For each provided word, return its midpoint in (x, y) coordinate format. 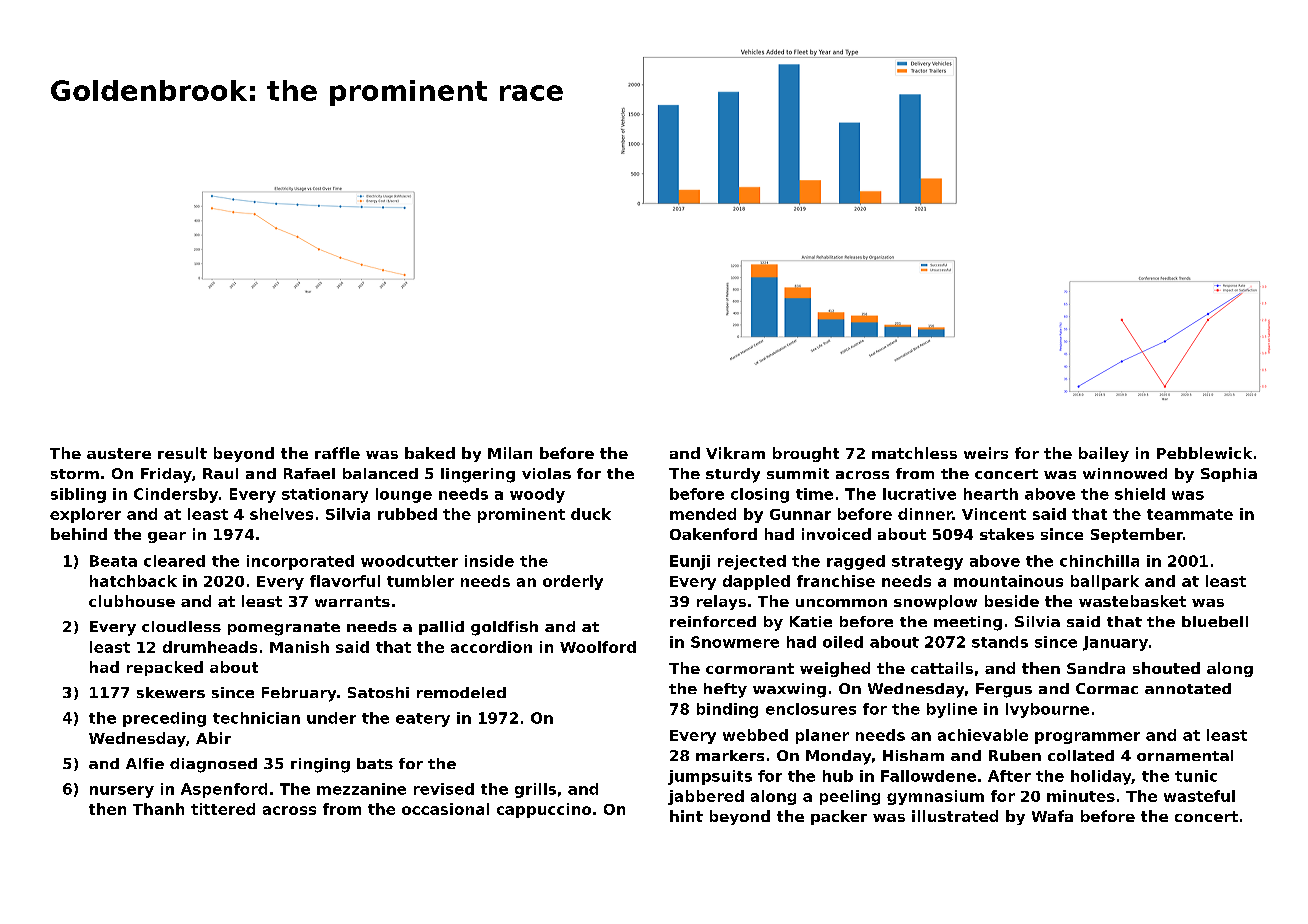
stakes (1007, 534)
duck (591, 514)
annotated (1188, 688)
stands (1000, 642)
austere (119, 453)
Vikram (735, 453)
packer (839, 817)
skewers (171, 692)
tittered (223, 809)
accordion (491, 647)
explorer (85, 515)
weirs (986, 453)
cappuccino (544, 810)
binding (727, 710)
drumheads (210, 647)
